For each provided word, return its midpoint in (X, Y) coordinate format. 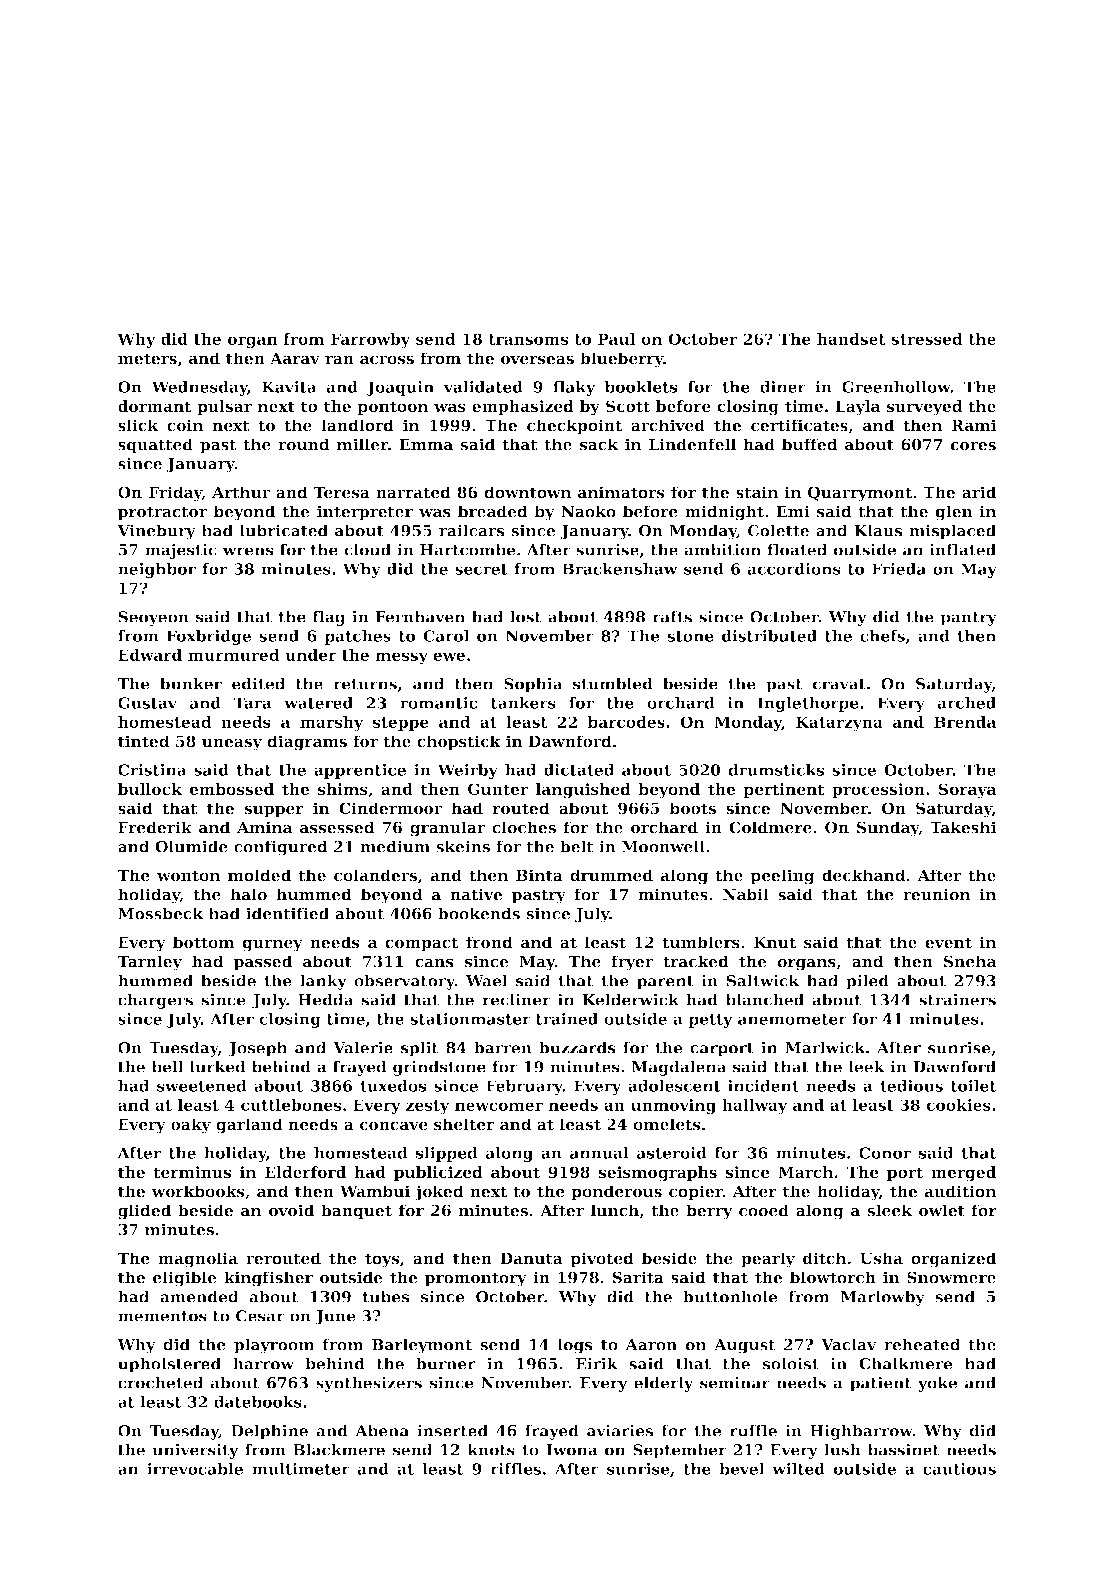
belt (577, 846)
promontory (476, 1279)
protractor (162, 513)
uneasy (232, 745)
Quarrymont (860, 494)
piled (867, 982)
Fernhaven (420, 617)
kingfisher (268, 1279)
